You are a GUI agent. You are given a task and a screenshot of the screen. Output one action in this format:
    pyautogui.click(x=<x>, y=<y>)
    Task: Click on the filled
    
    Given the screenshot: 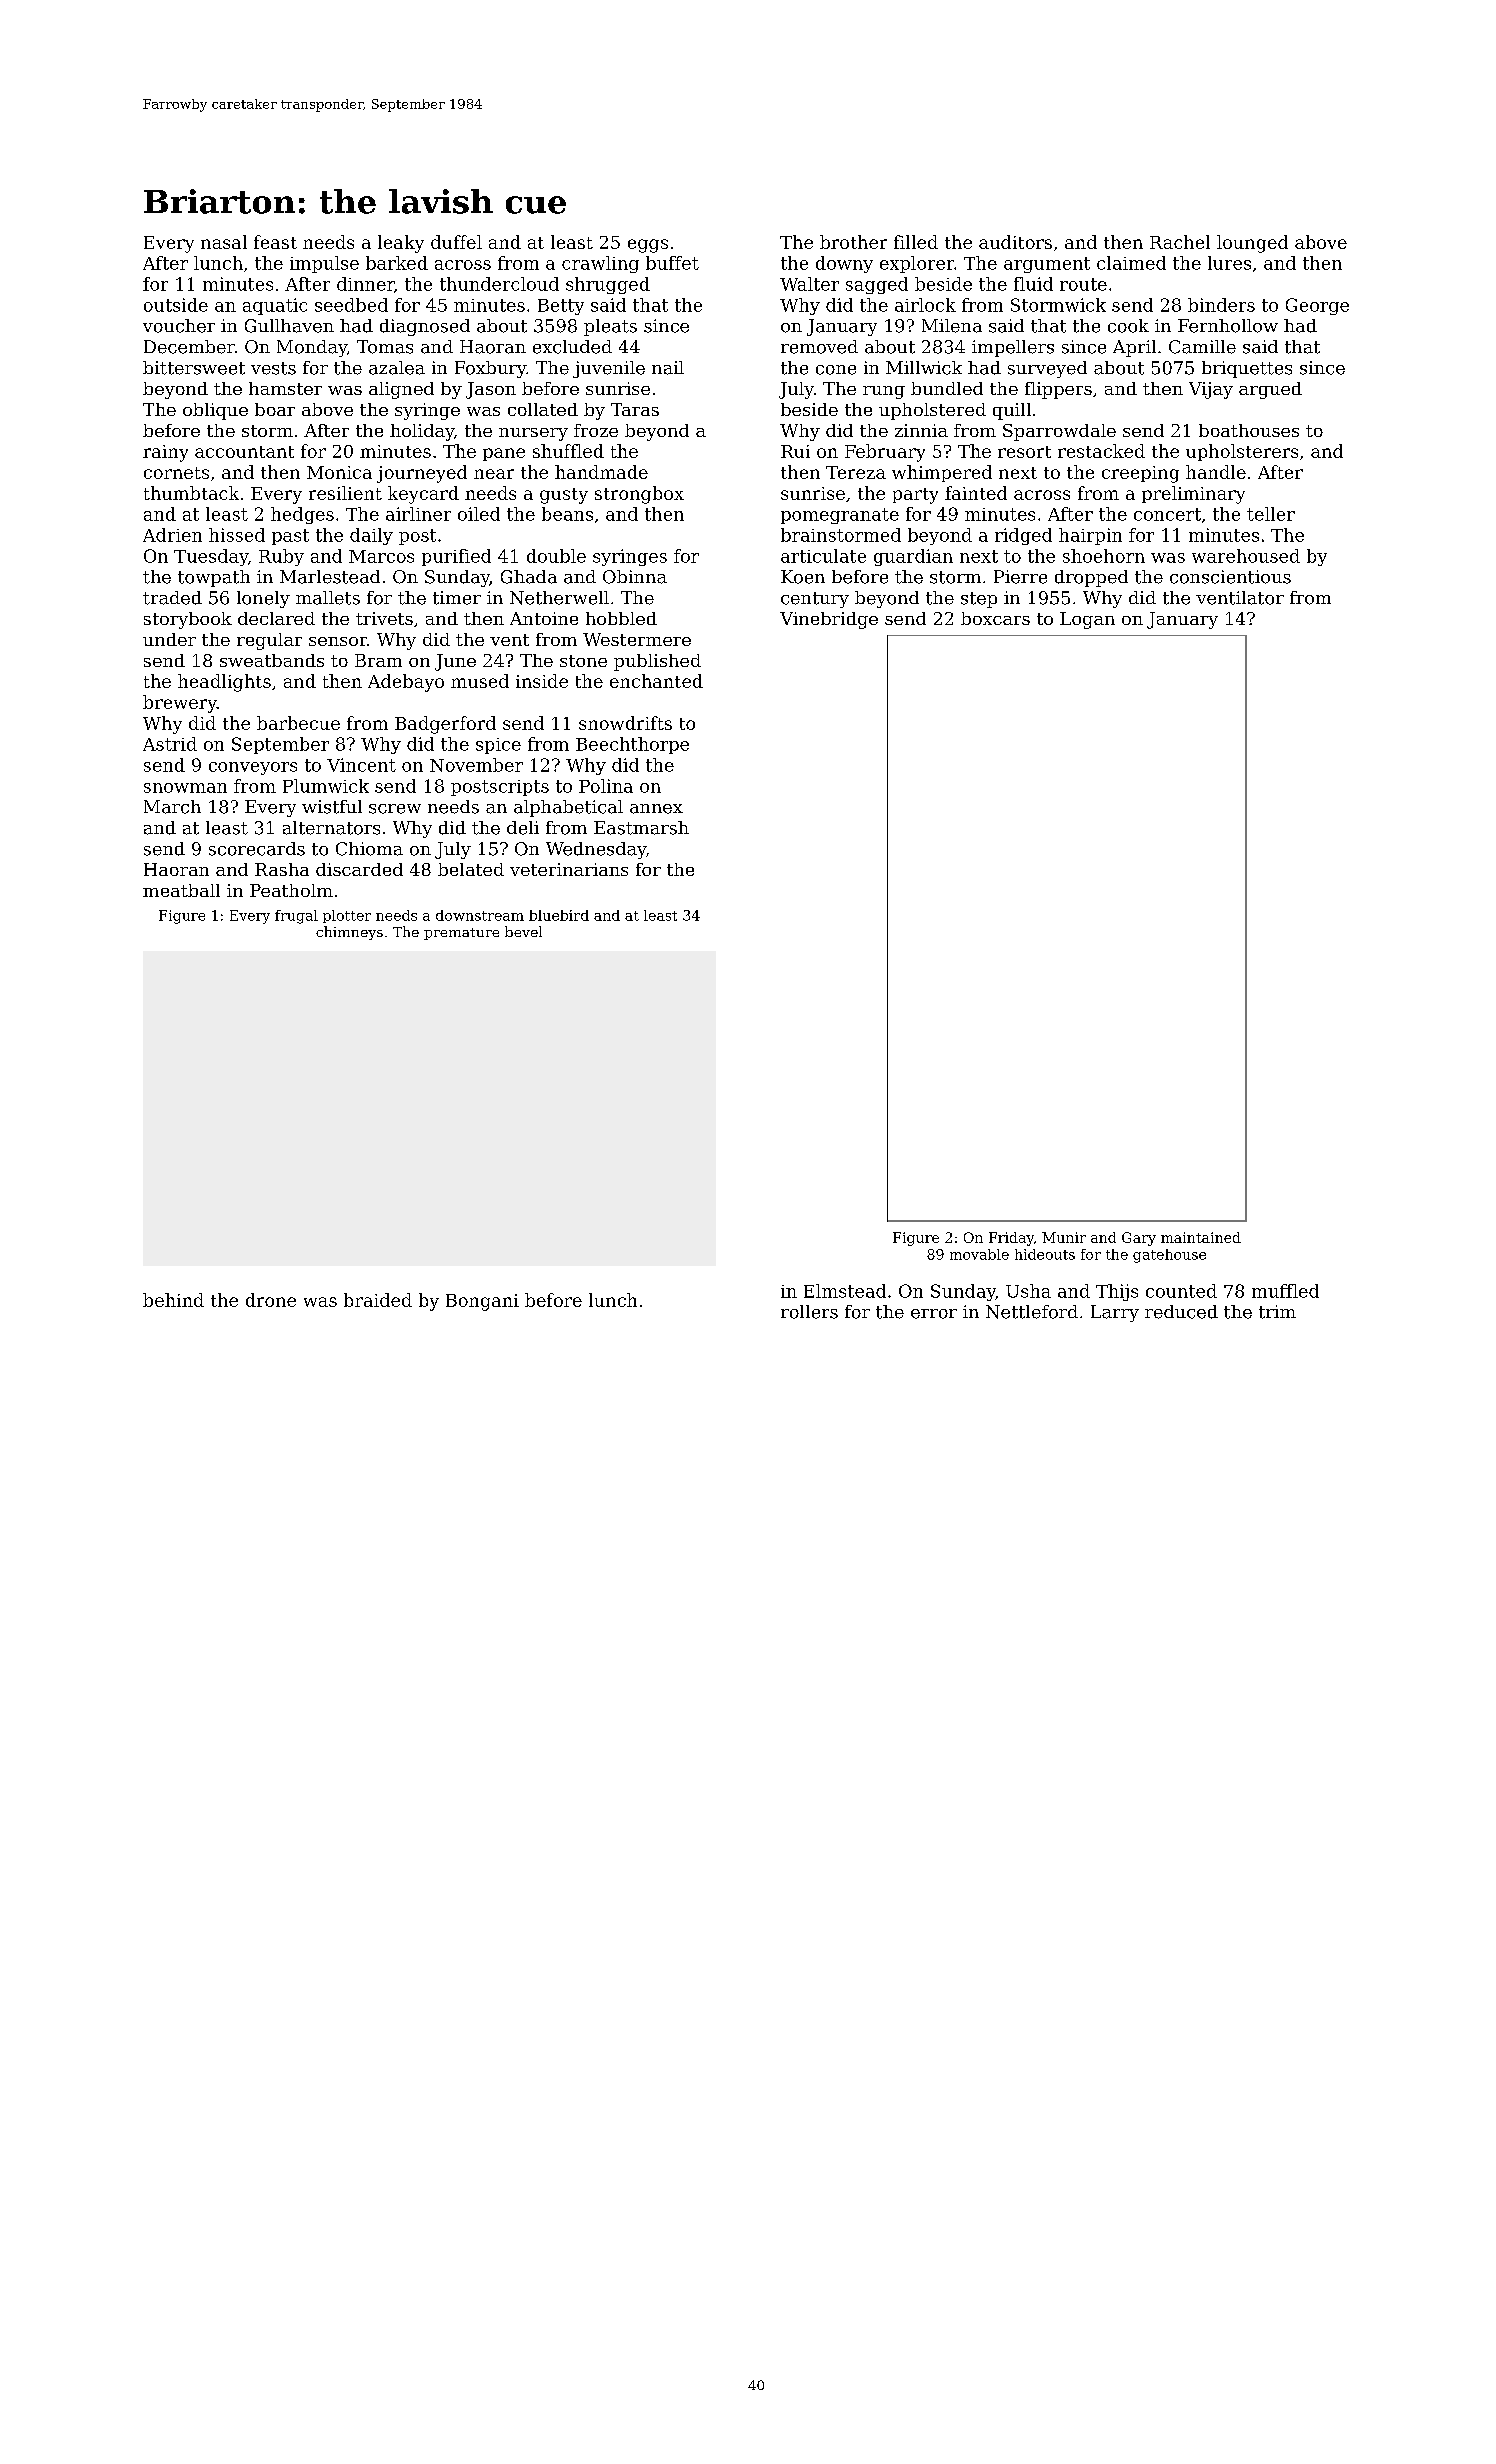 What is the action you would take?
    pyautogui.click(x=916, y=242)
